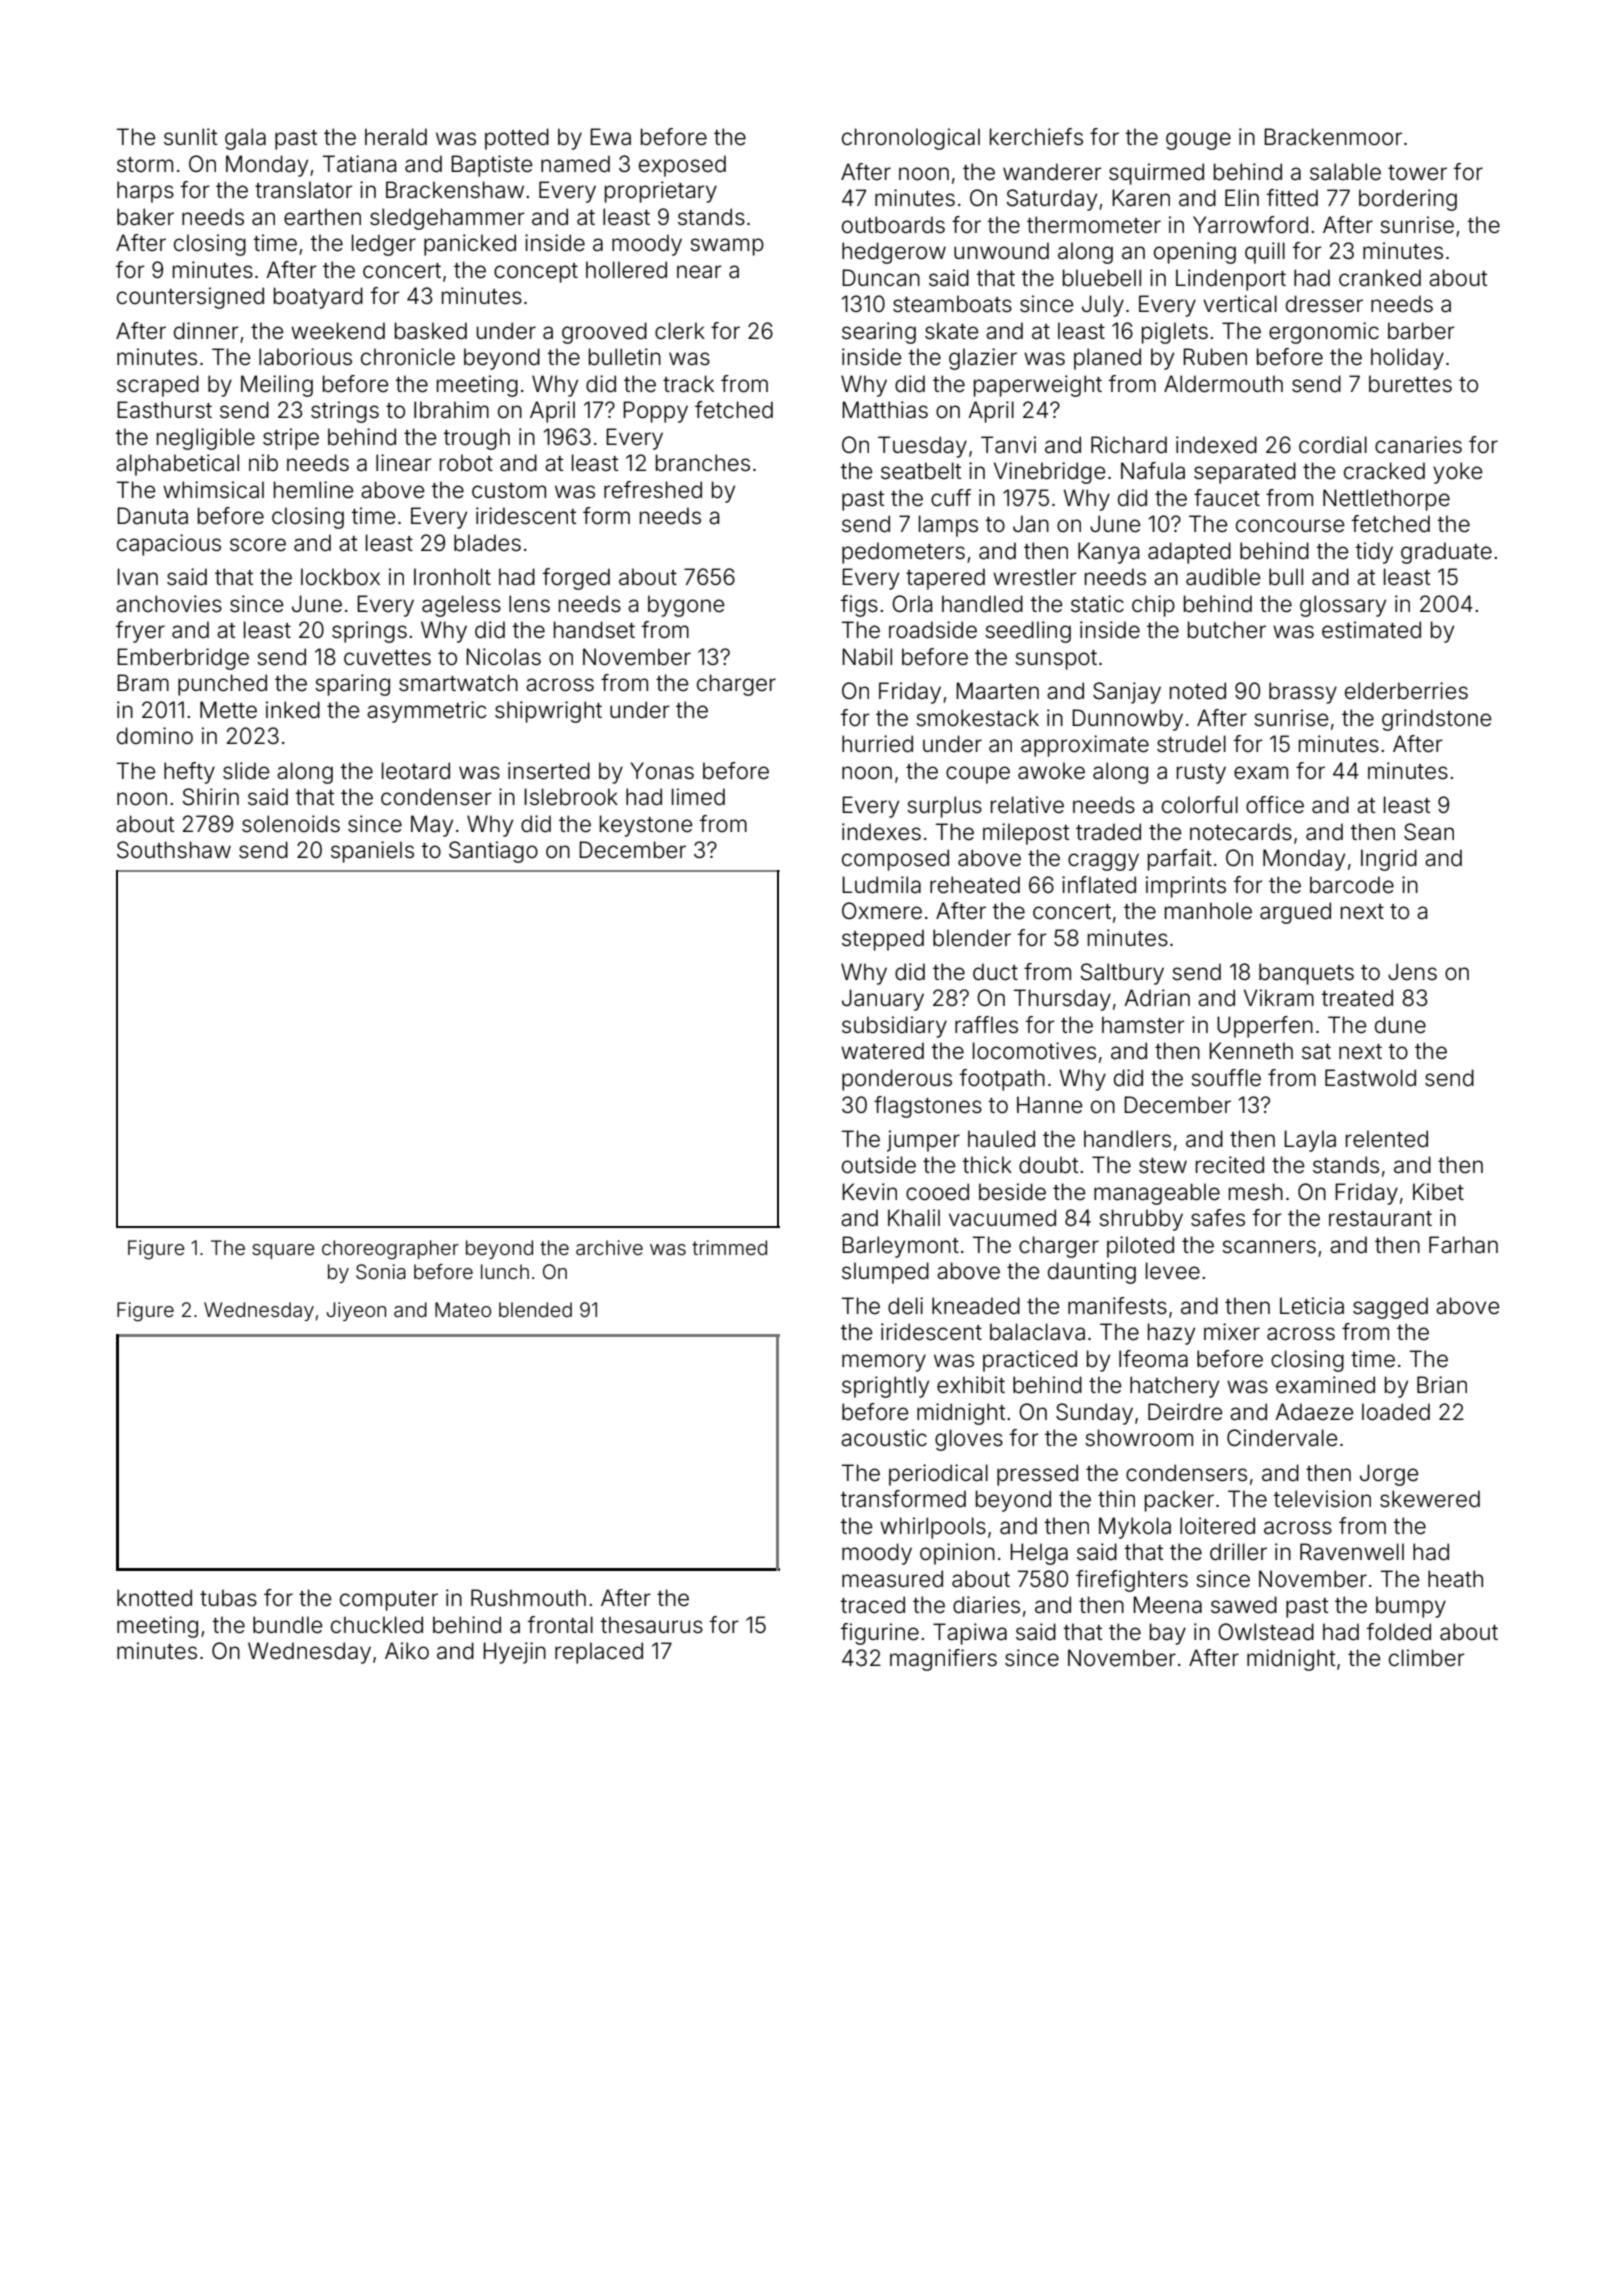 This screenshot has height=2292, width=1620. Describe the element at coordinates (1200, 805) in the screenshot. I see `colorful` at that location.
